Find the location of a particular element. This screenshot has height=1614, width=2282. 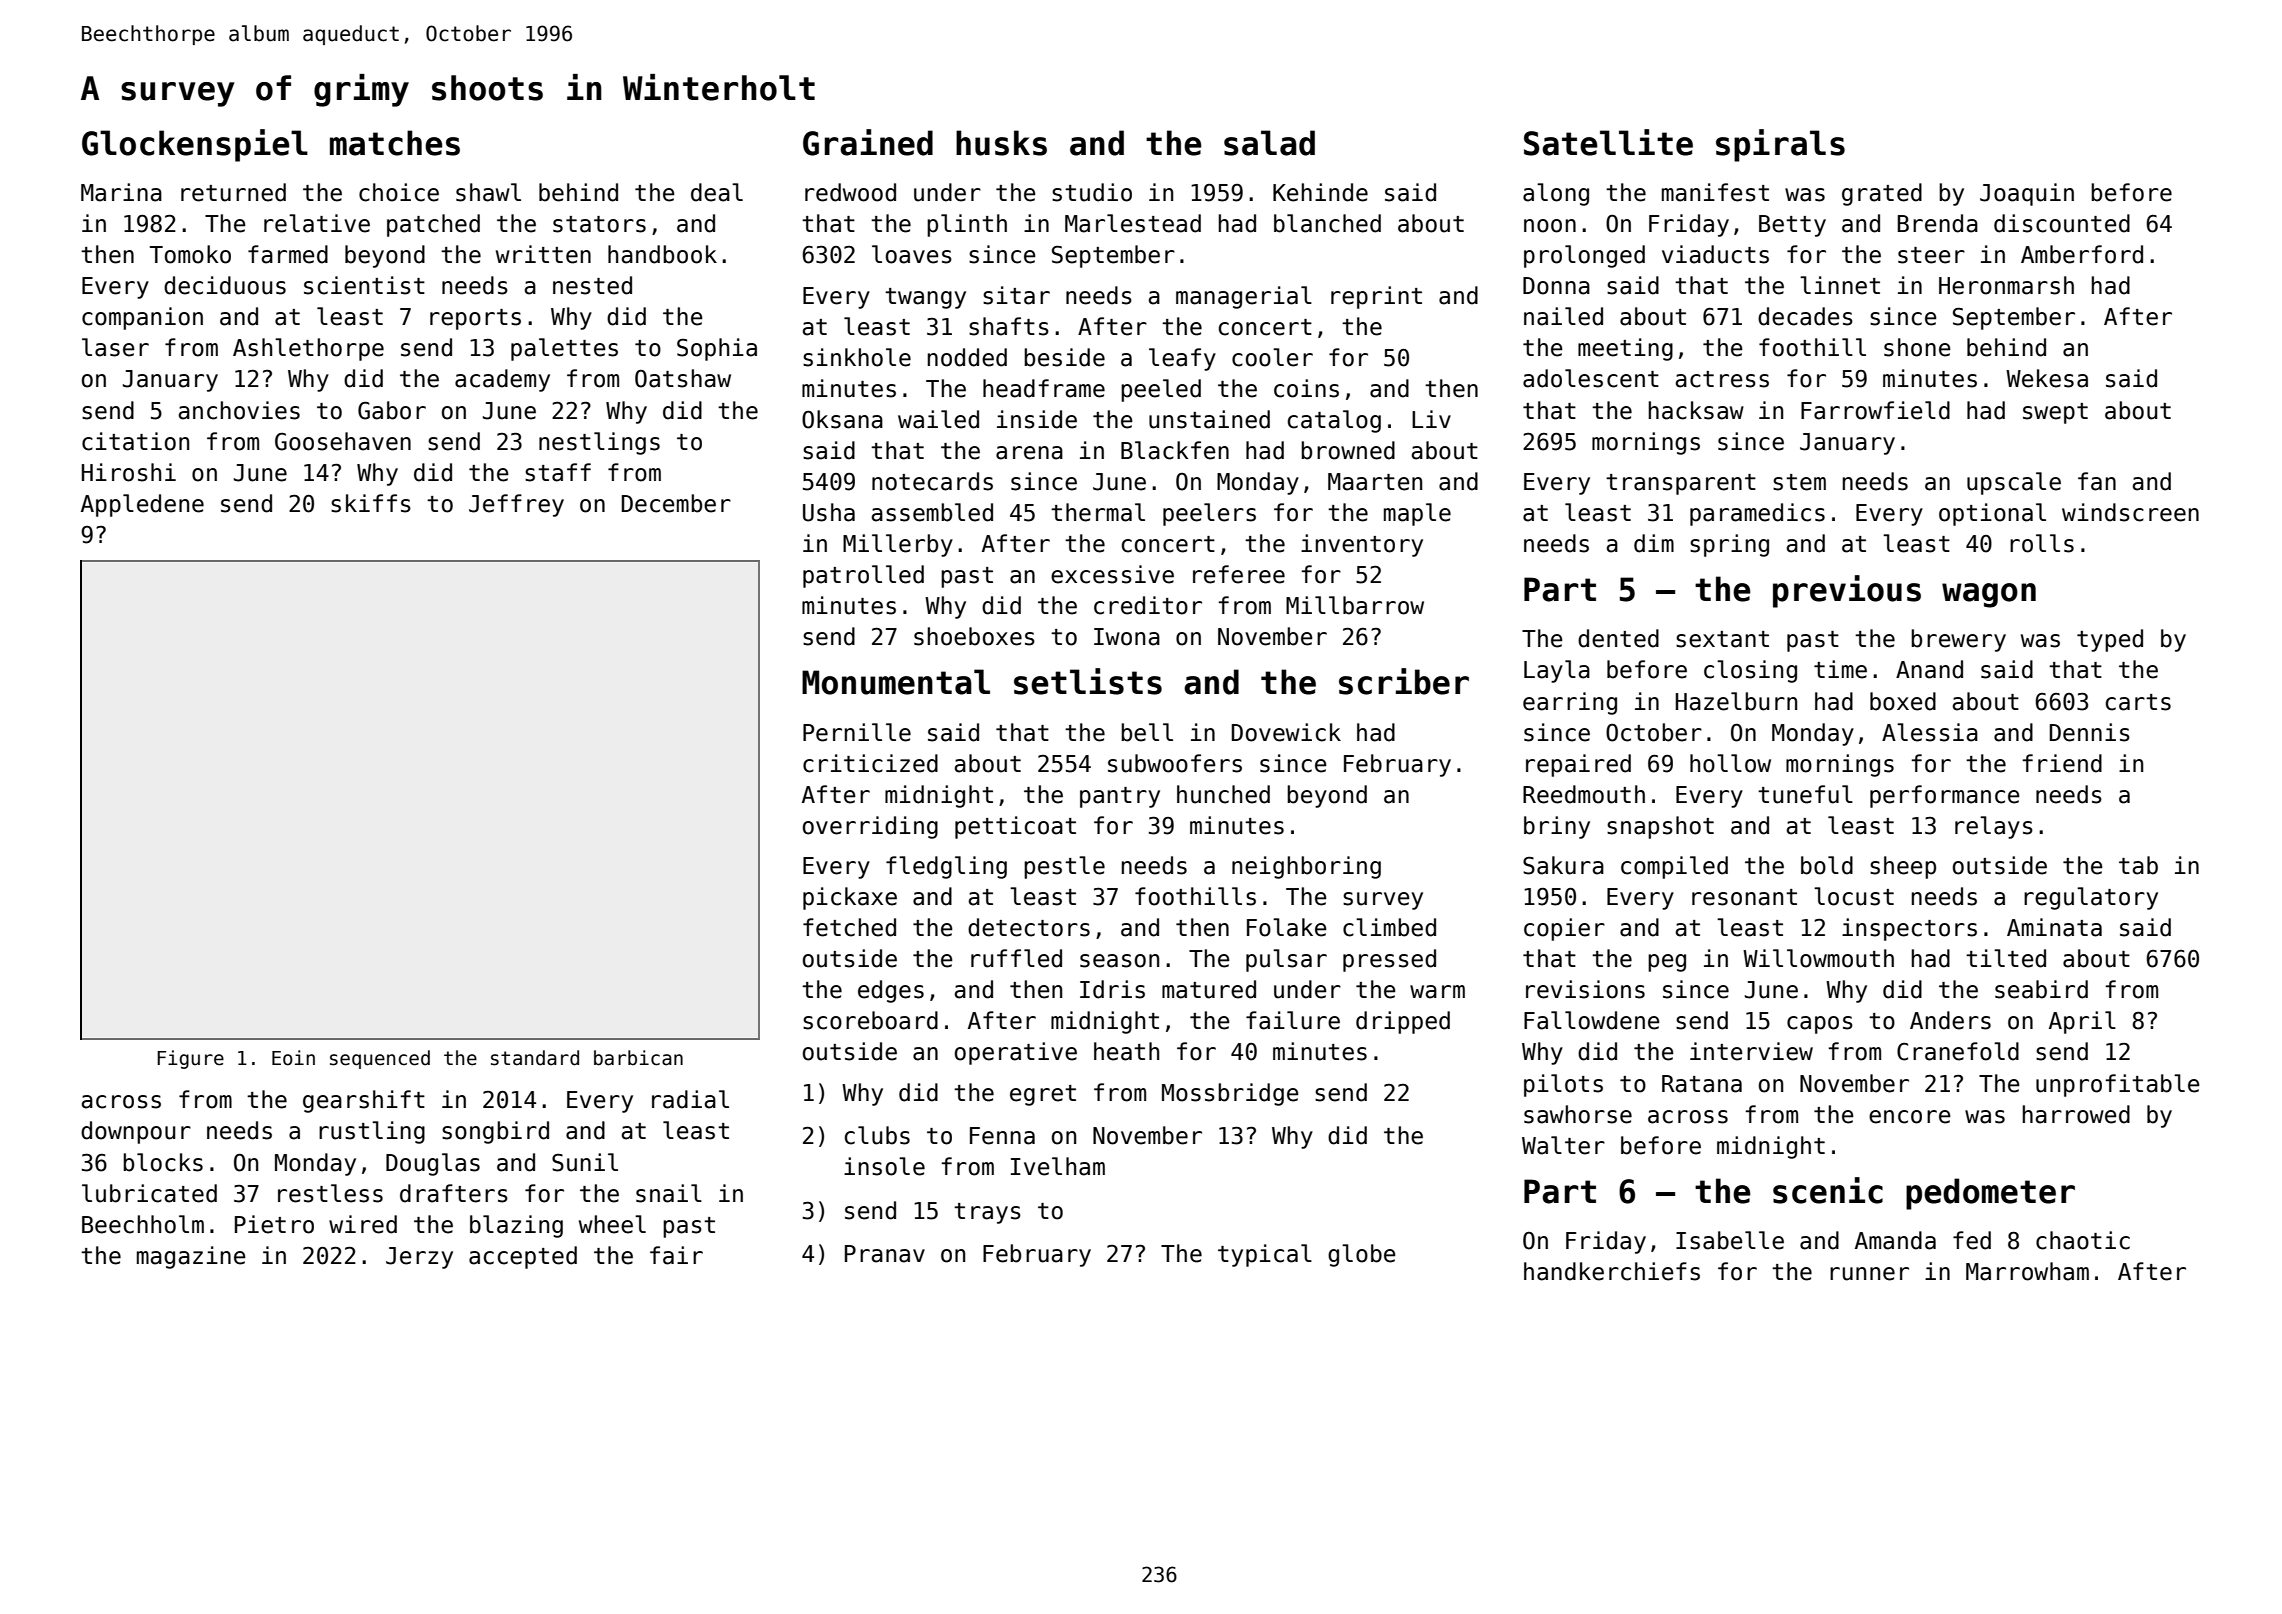

harrowed is located at coordinates (2076, 1114).
